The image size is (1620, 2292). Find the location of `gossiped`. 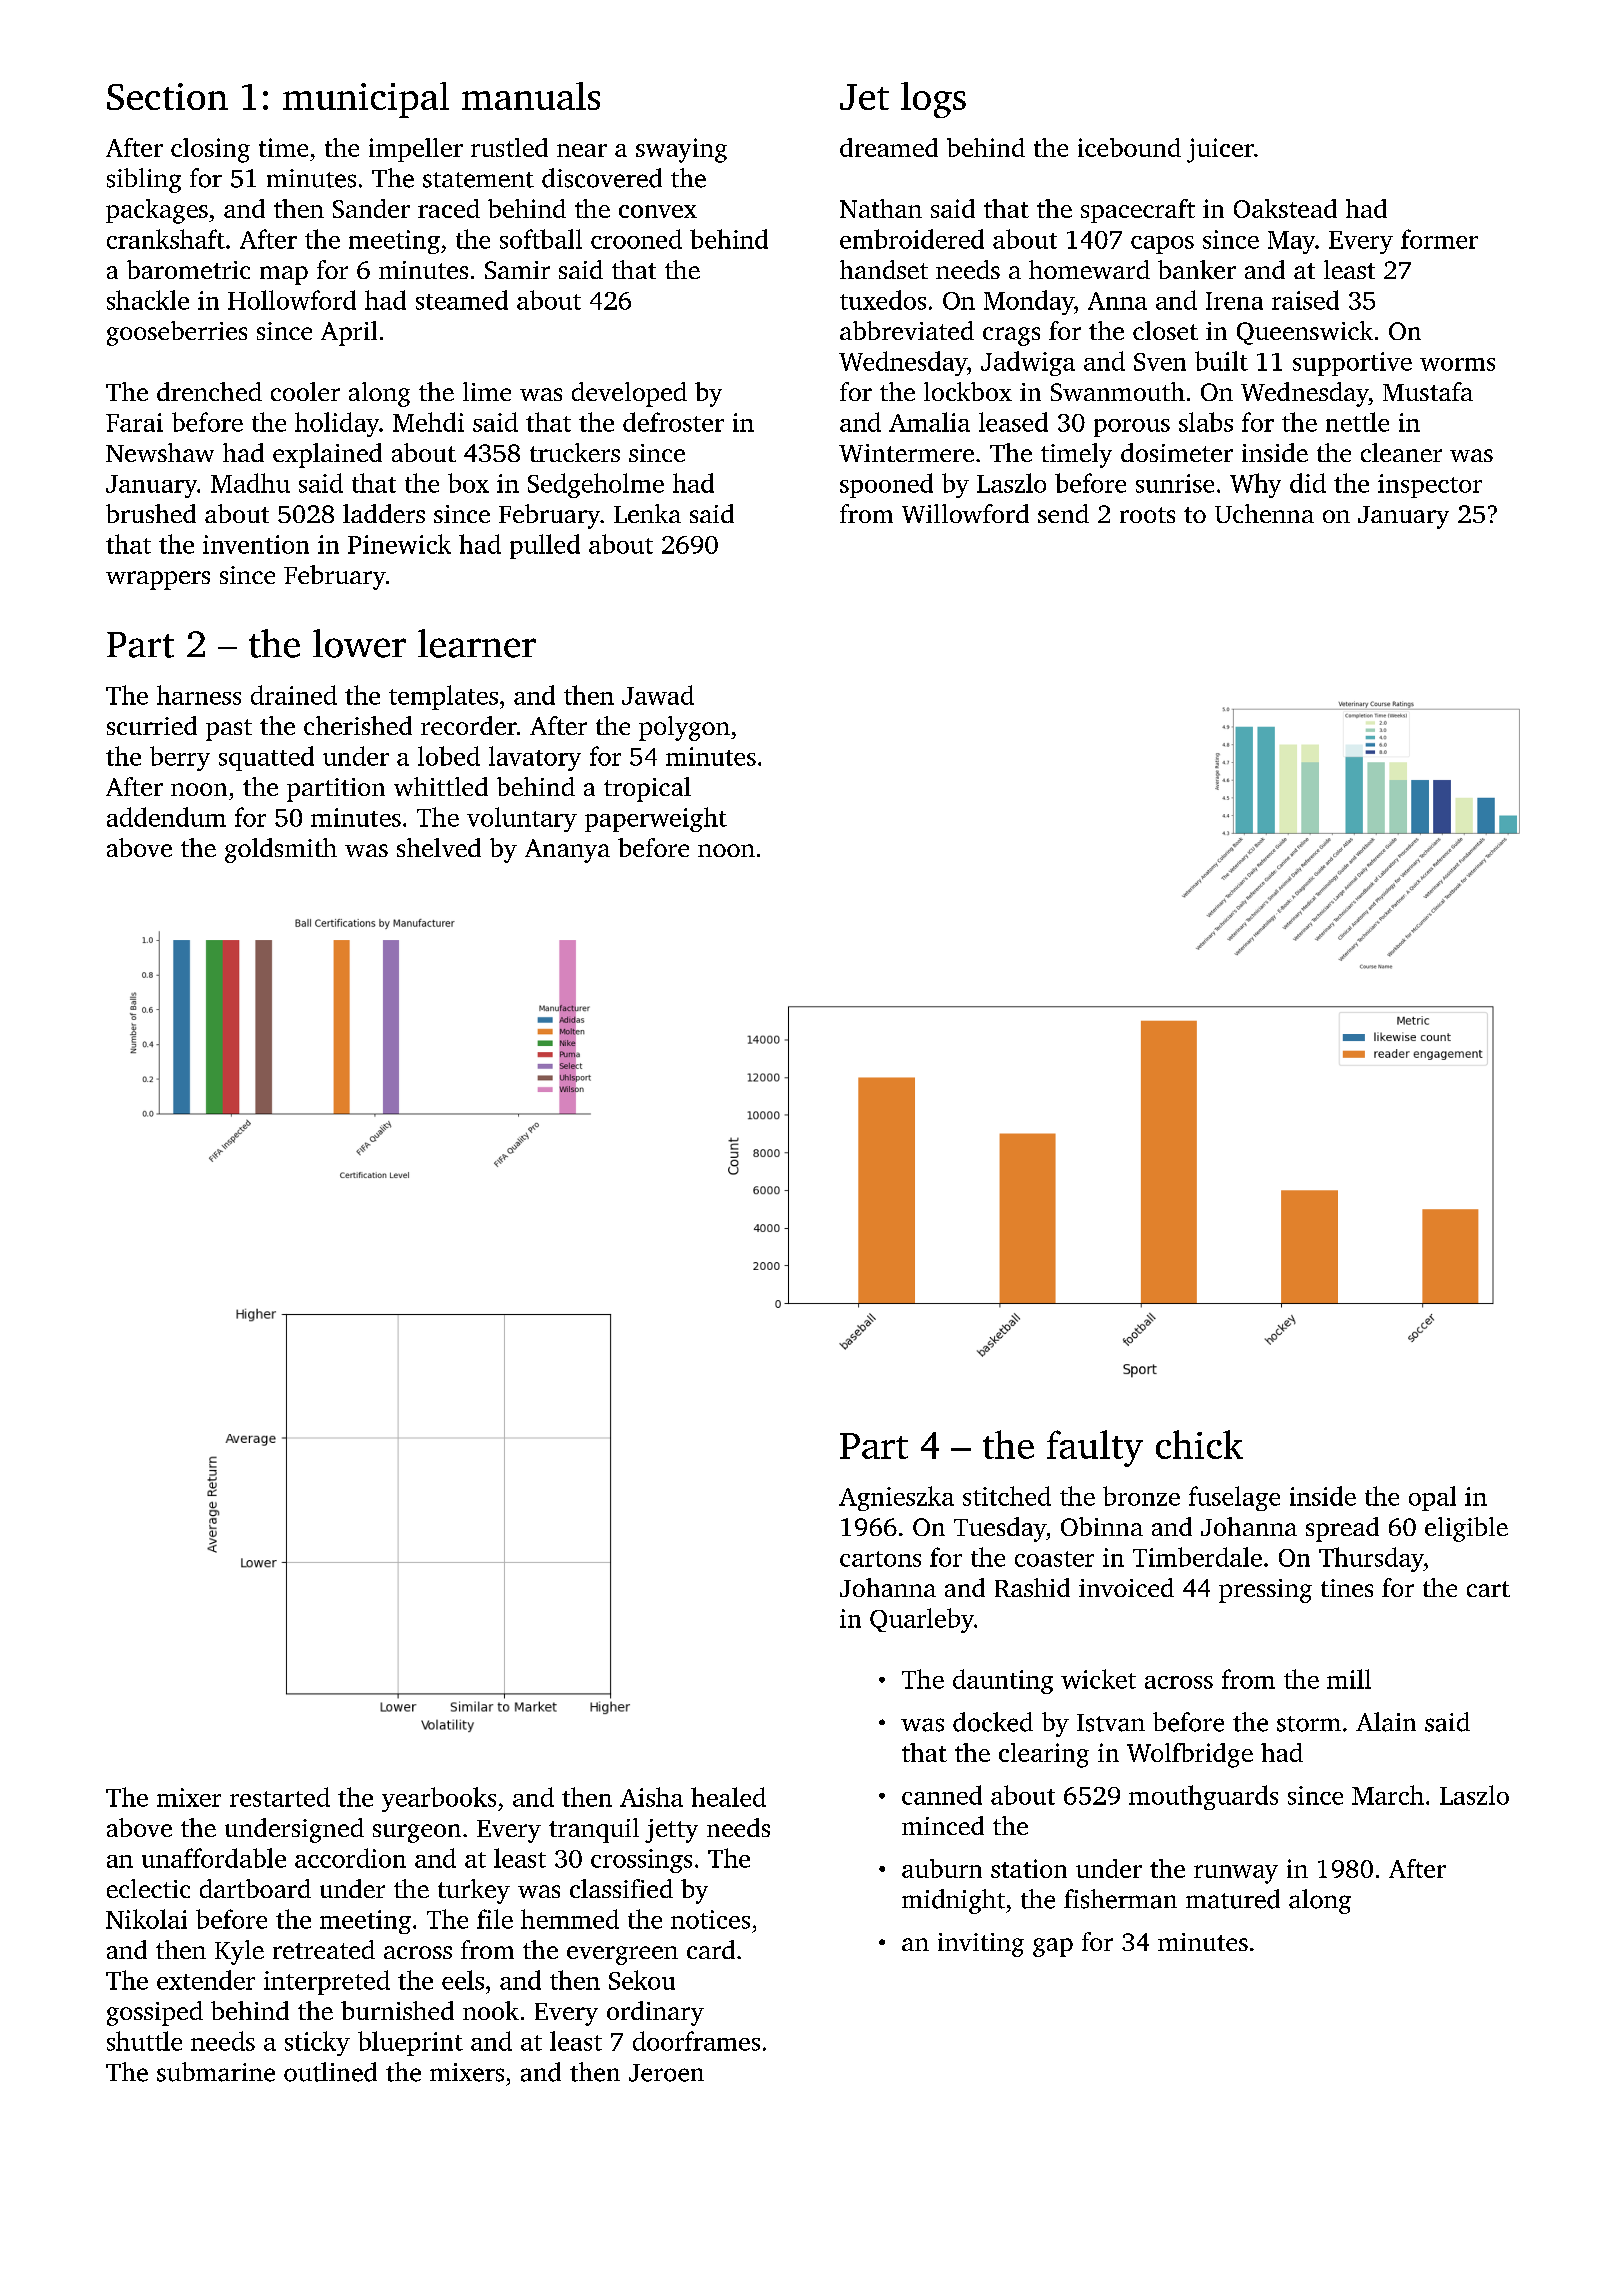

gossiped is located at coordinates (155, 2013).
